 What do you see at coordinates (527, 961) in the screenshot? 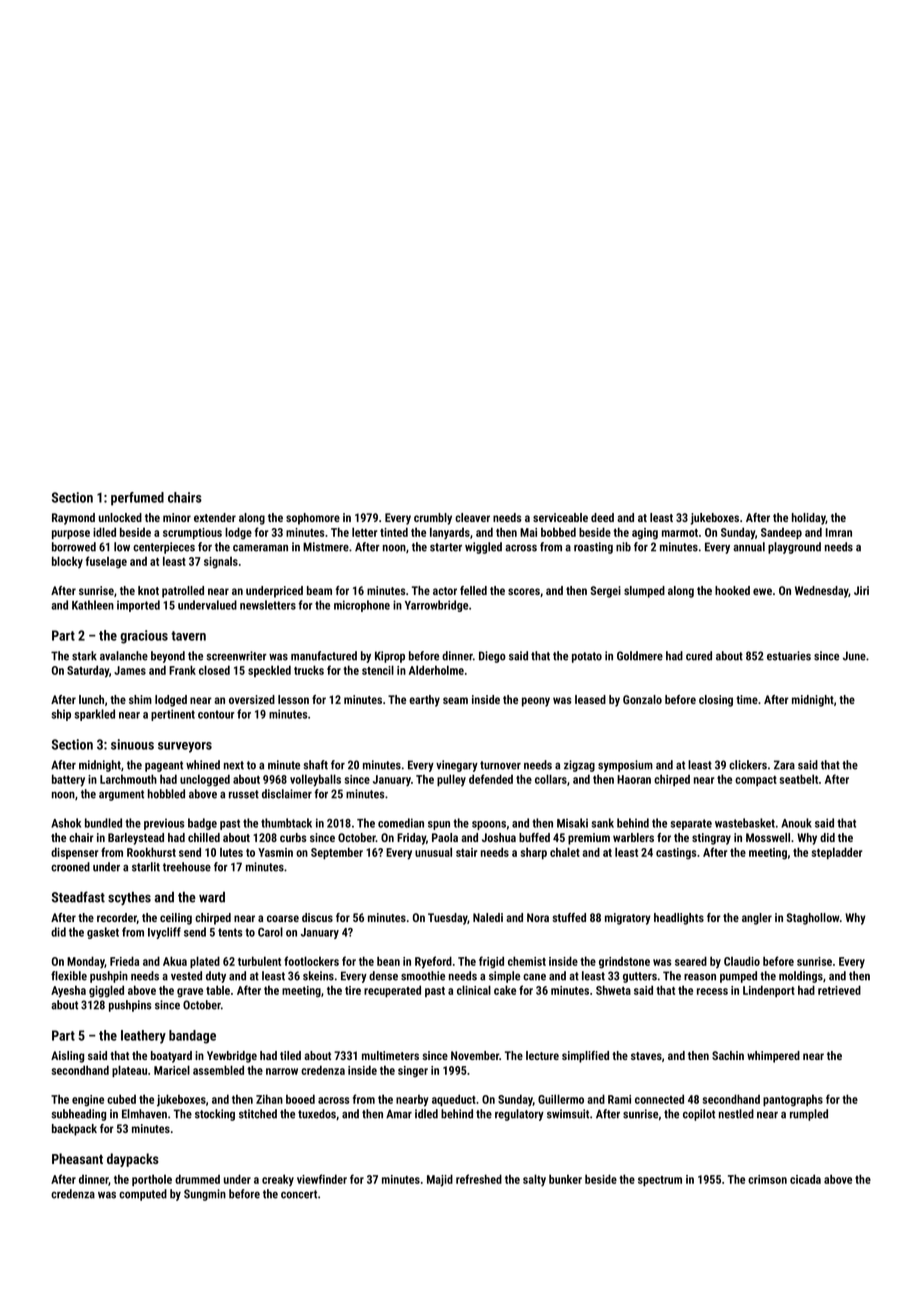
I see `chemist` at bounding box center [527, 961].
